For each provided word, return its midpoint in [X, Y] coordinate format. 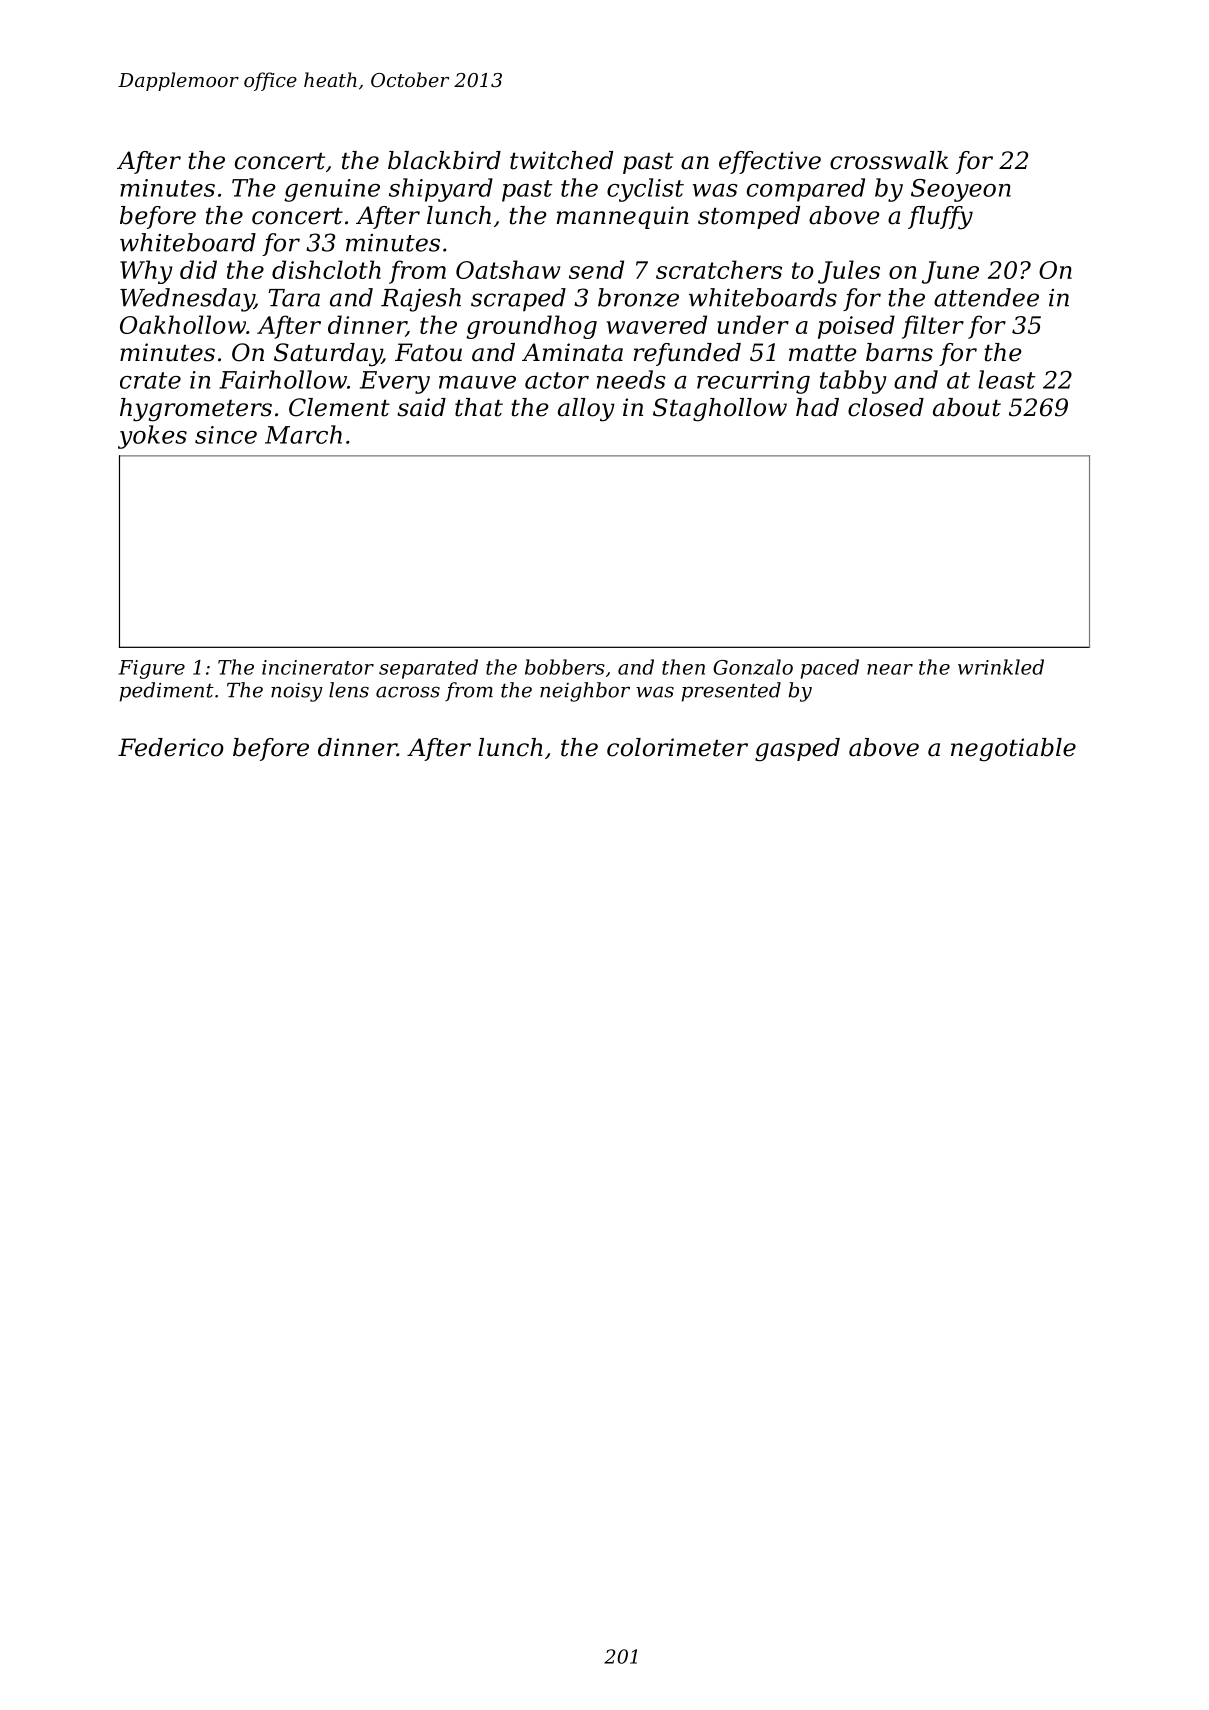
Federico [171, 747]
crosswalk [889, 160]
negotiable [1013, 750]
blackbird [444, 160]
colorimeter [677, 747]
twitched [561, 160]
